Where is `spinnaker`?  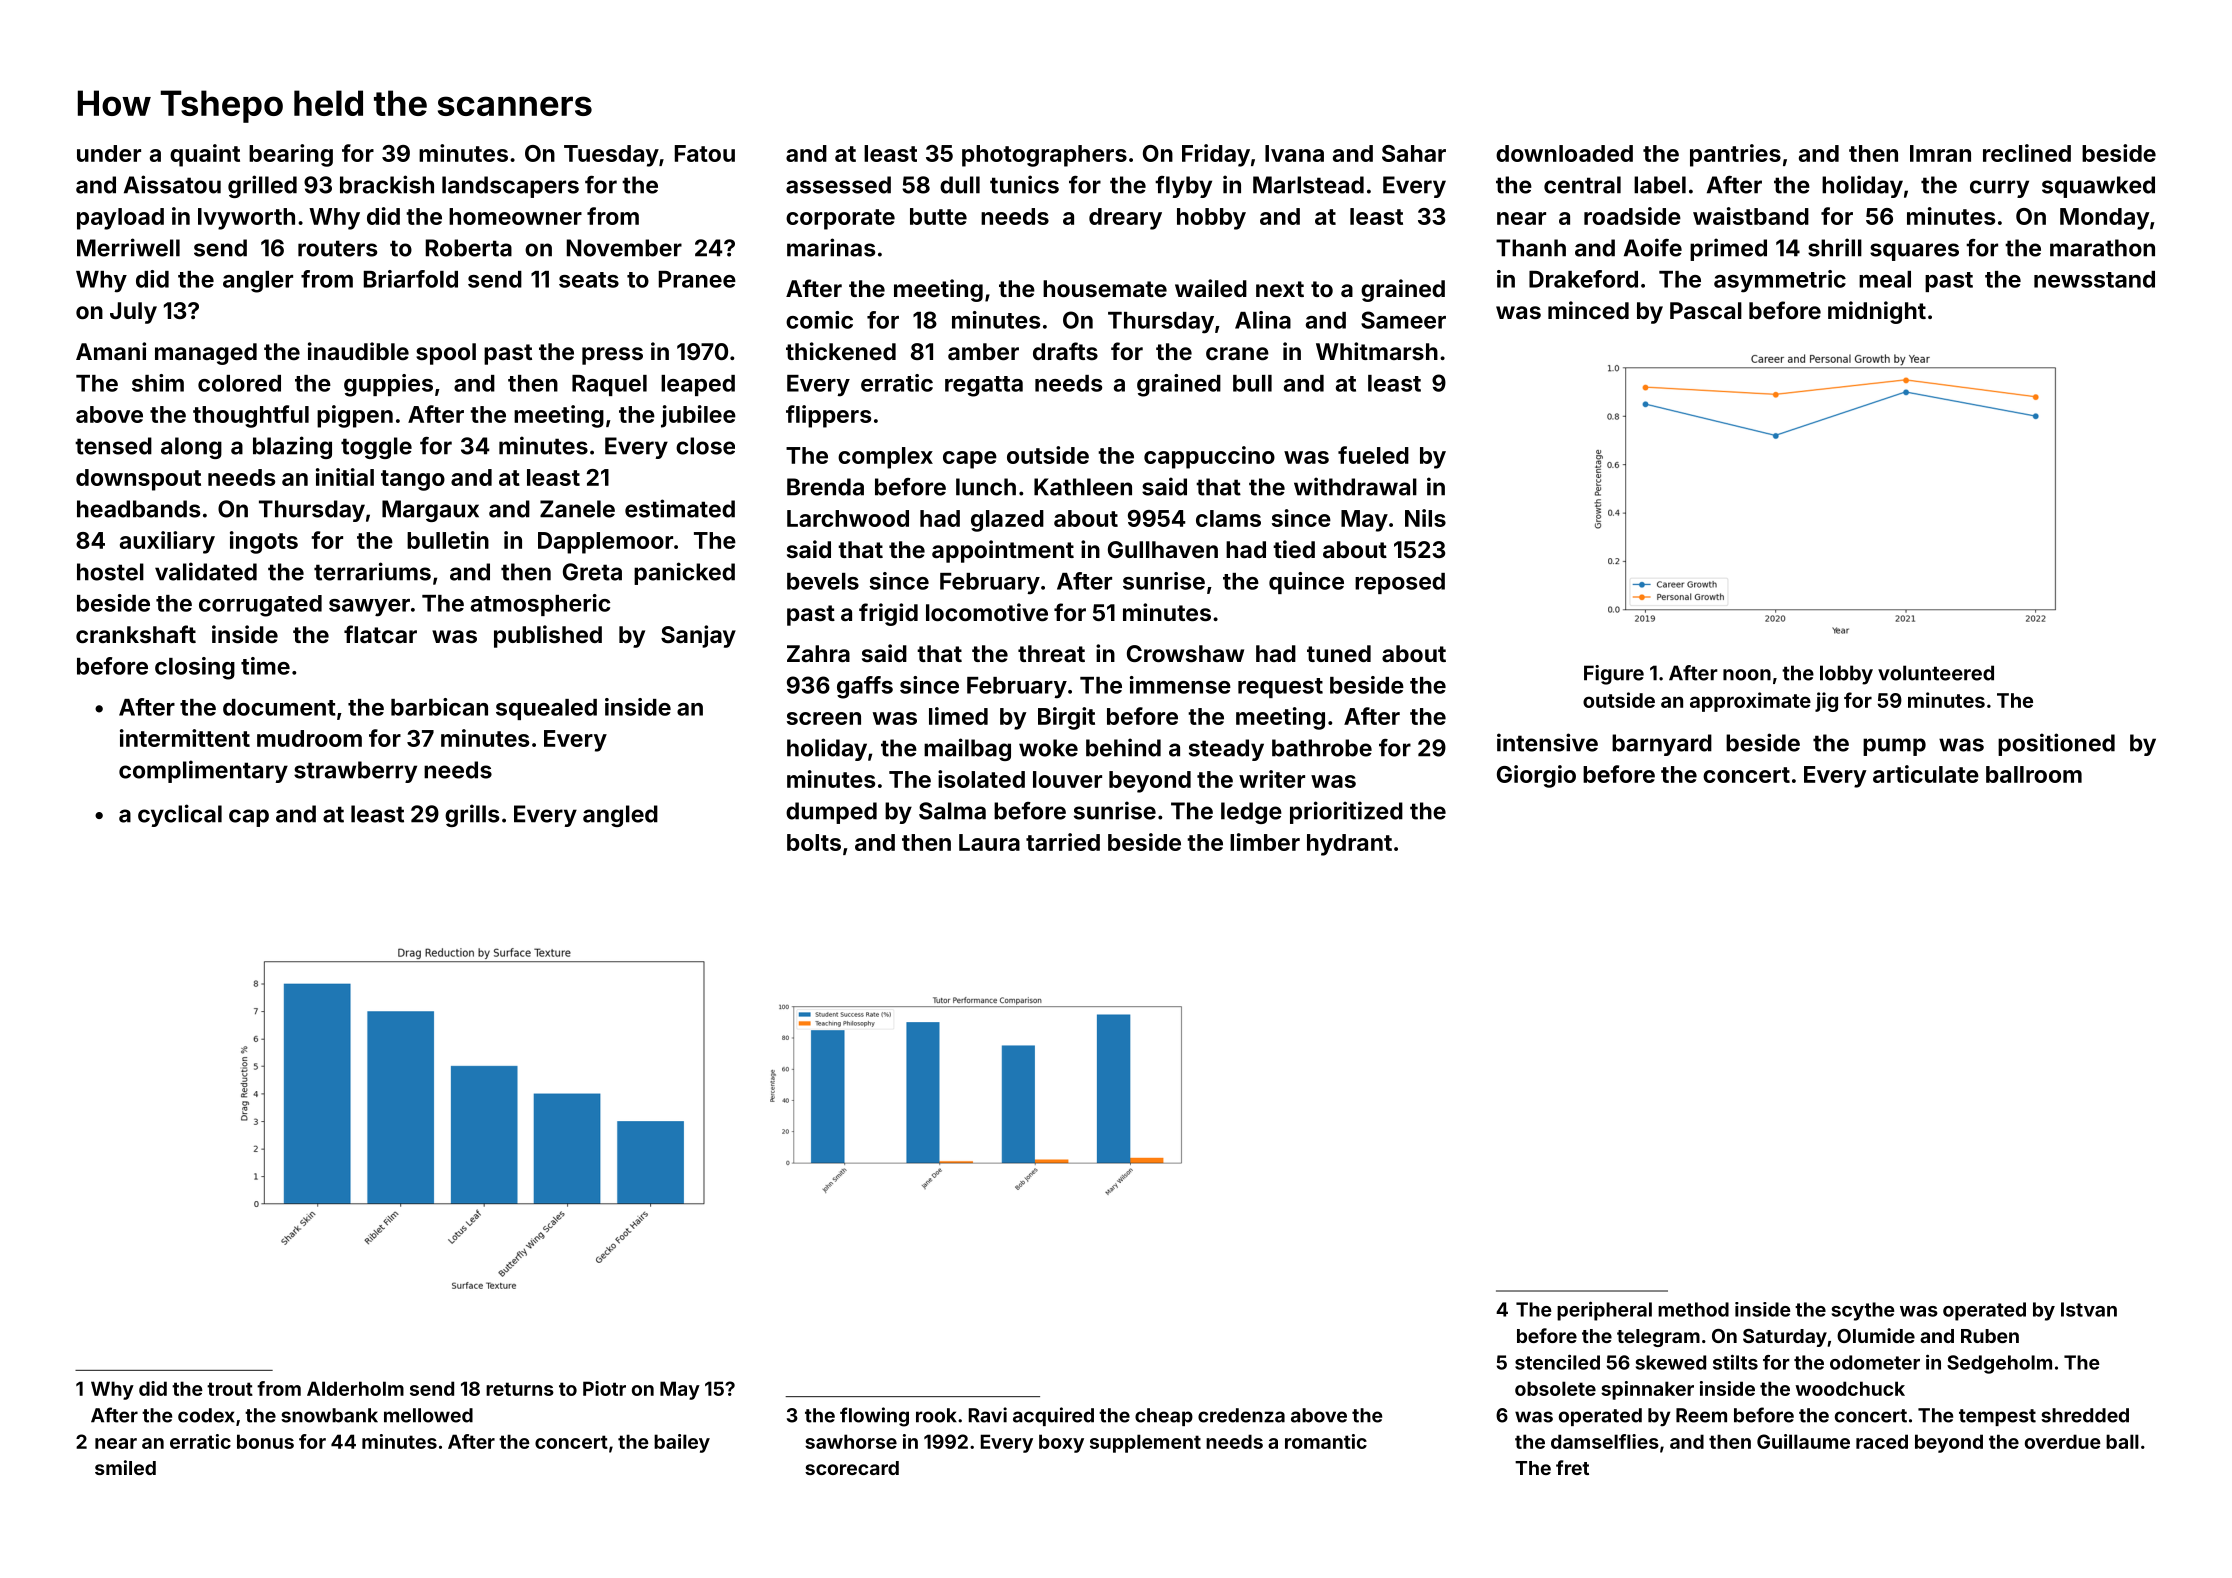 spinnaker is located at coordinates (1647, 1390).
